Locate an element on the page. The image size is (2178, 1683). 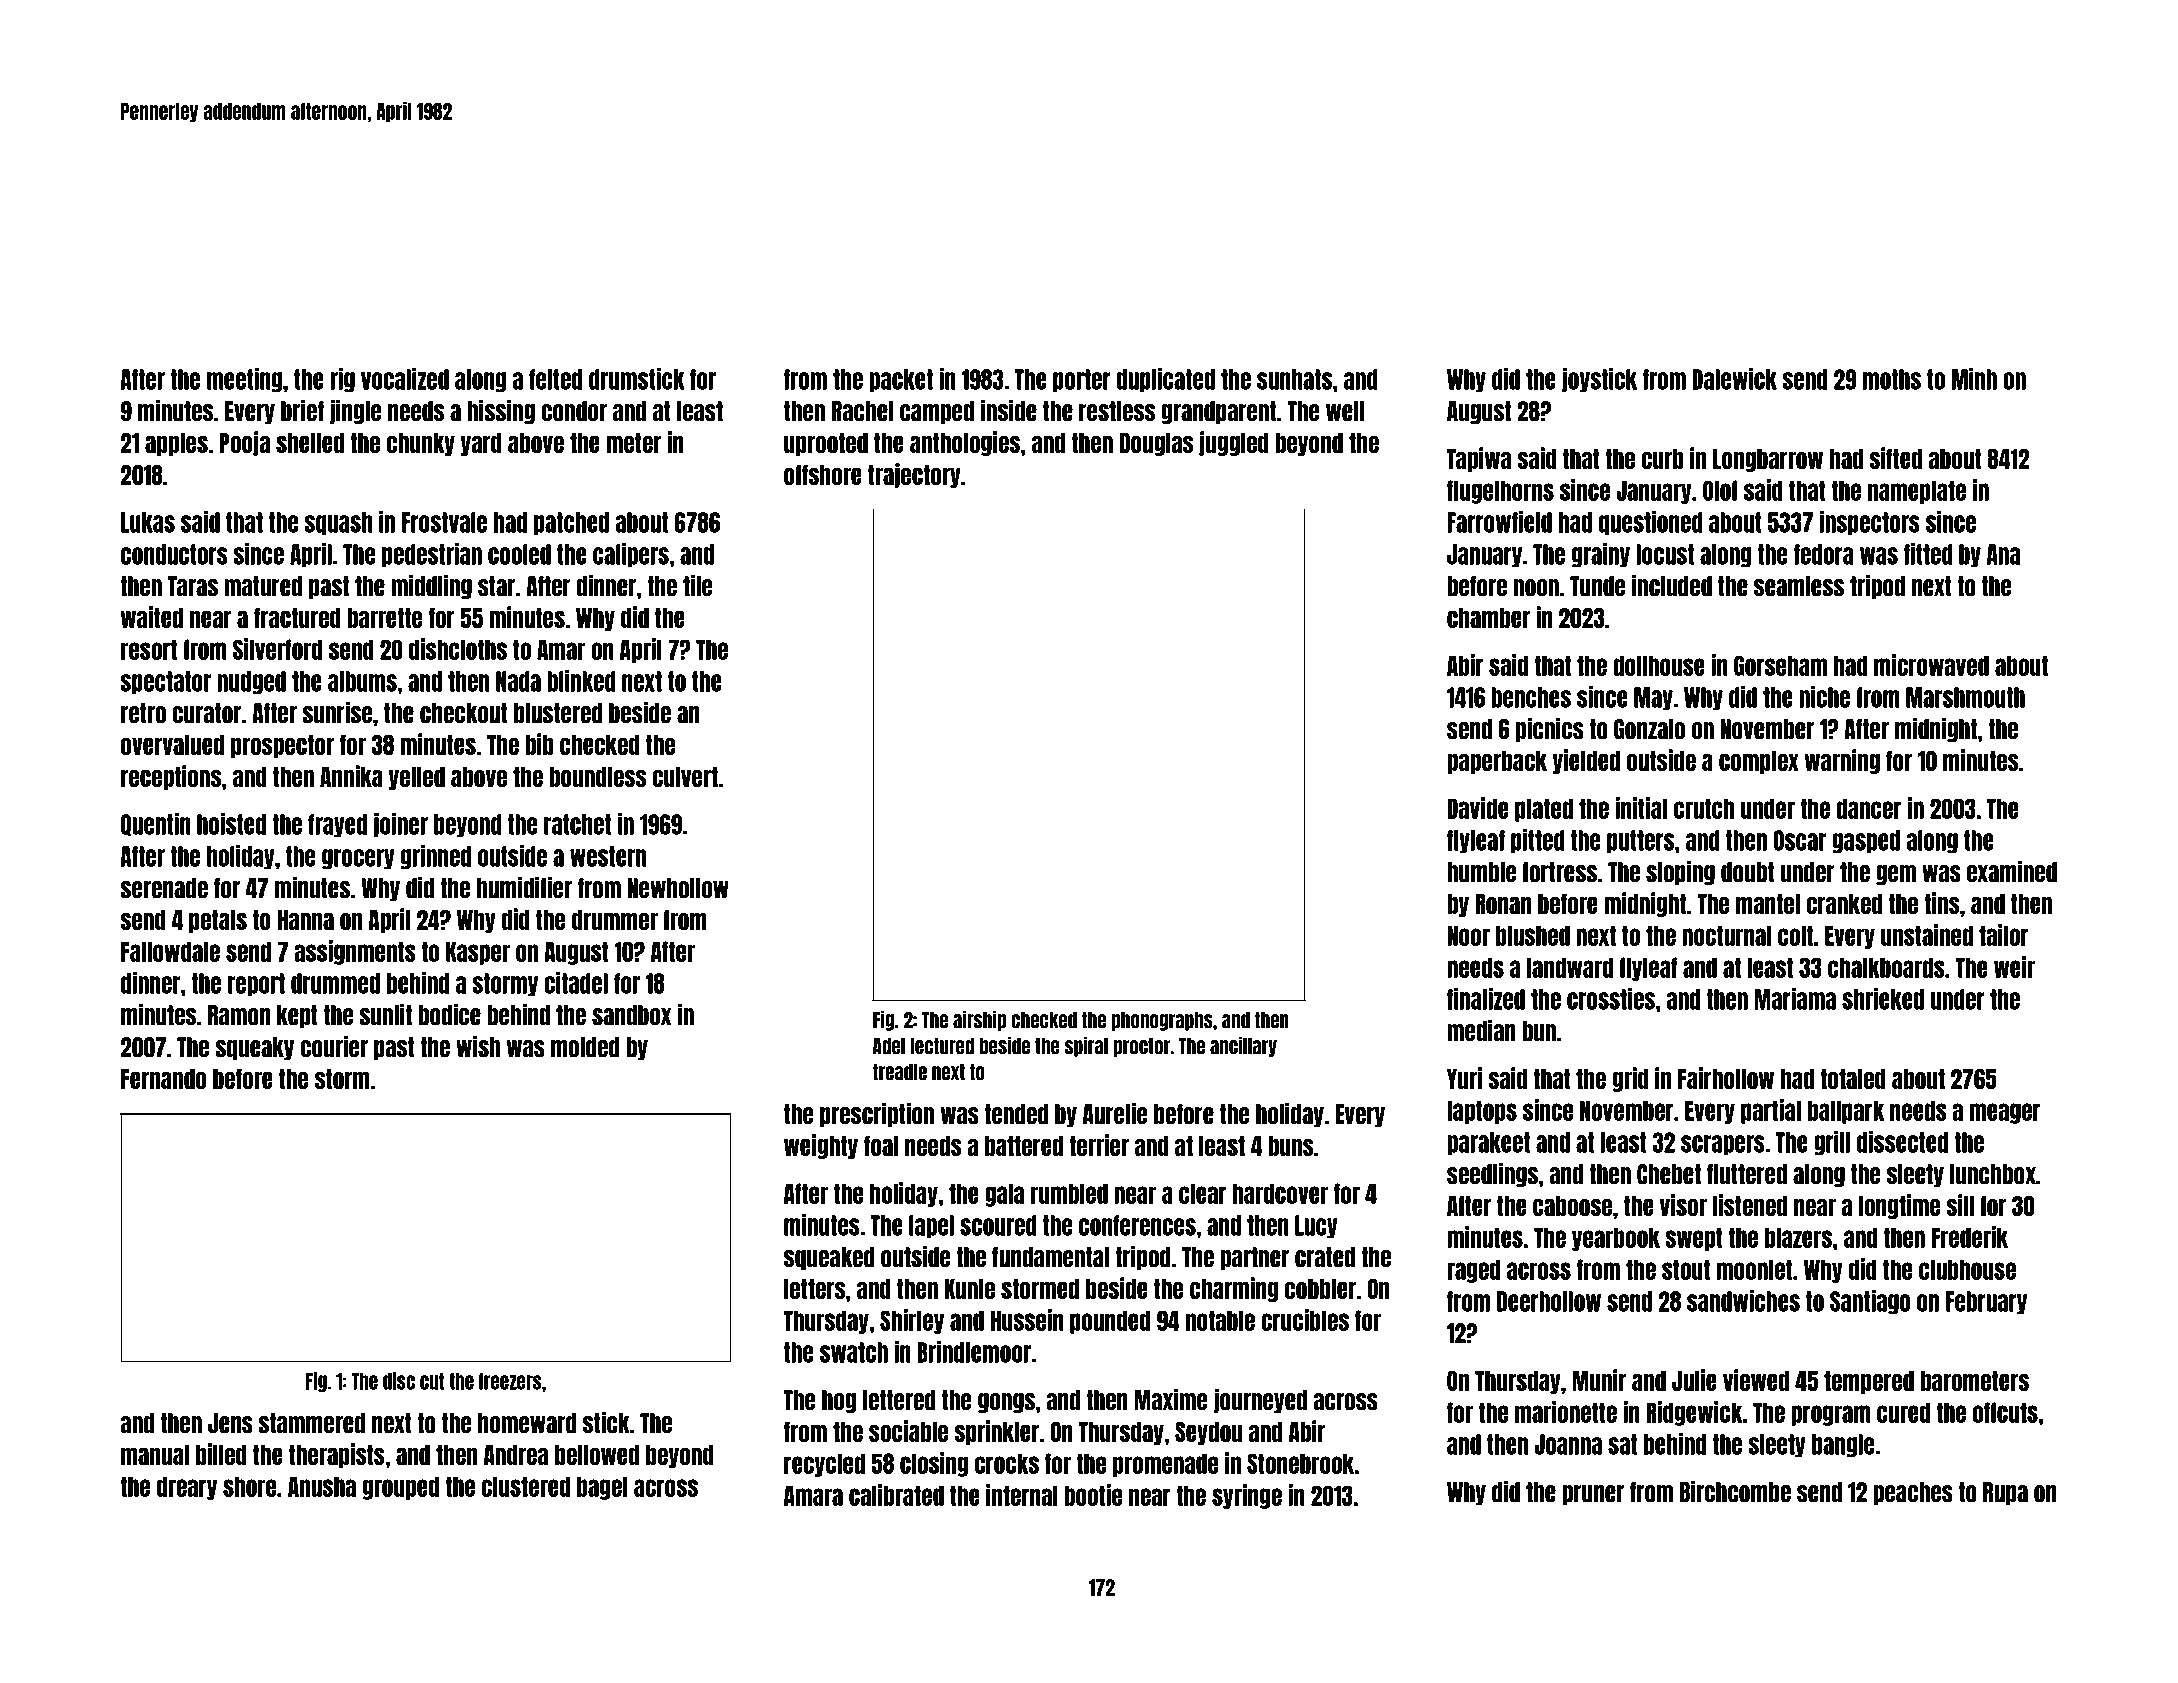
conferences is located at coordinates (1137, 1225).
